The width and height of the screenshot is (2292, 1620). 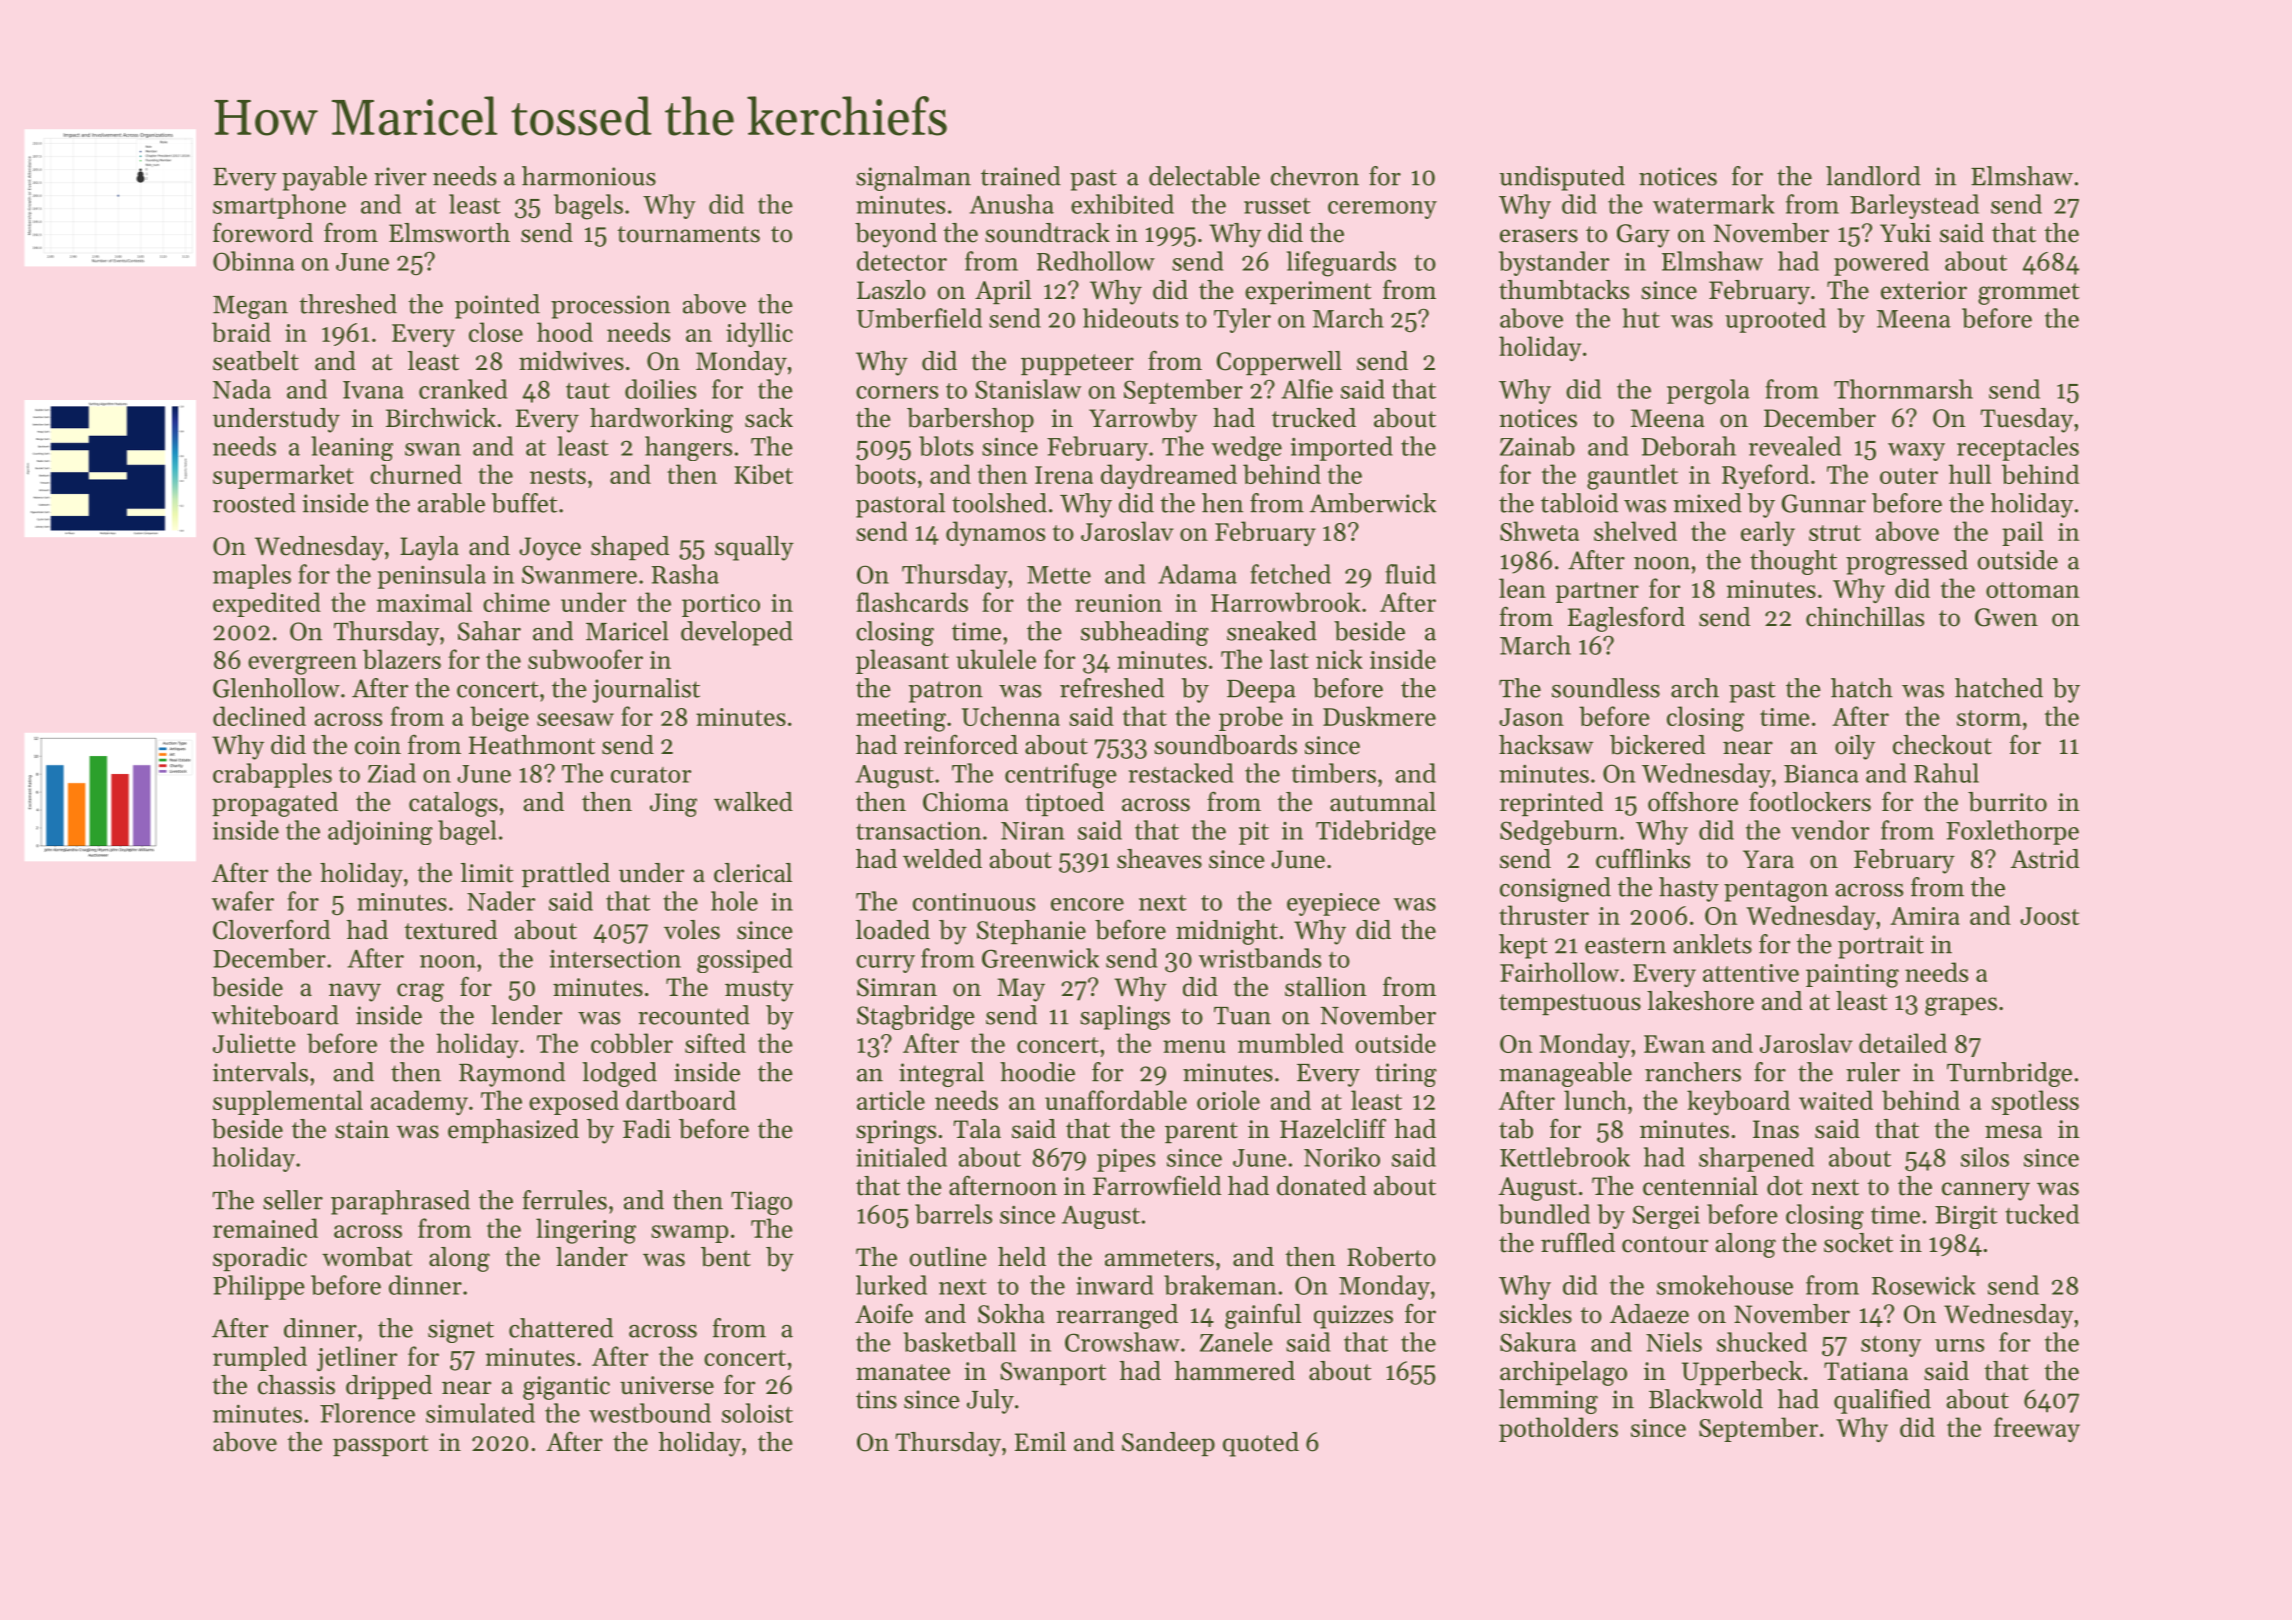 What do you see at coordinates (876, 1399) in the screenshot?
I see `tins` at bounding box center [876, 1399].
